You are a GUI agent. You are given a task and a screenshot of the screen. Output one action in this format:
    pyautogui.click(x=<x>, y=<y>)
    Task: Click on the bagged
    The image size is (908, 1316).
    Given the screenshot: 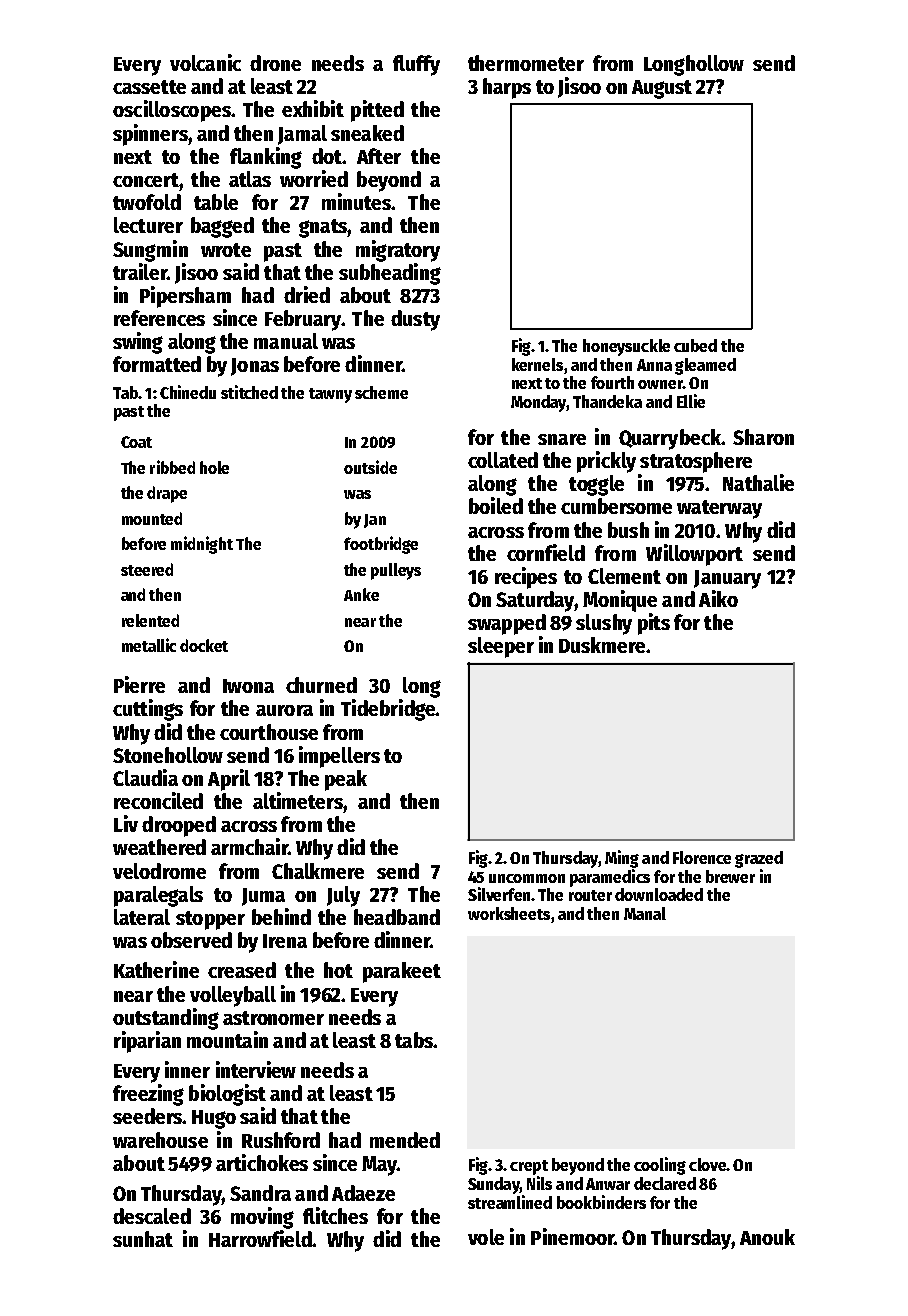 What is the action you would take?
    pyautogui.click(x=222, y=227)
